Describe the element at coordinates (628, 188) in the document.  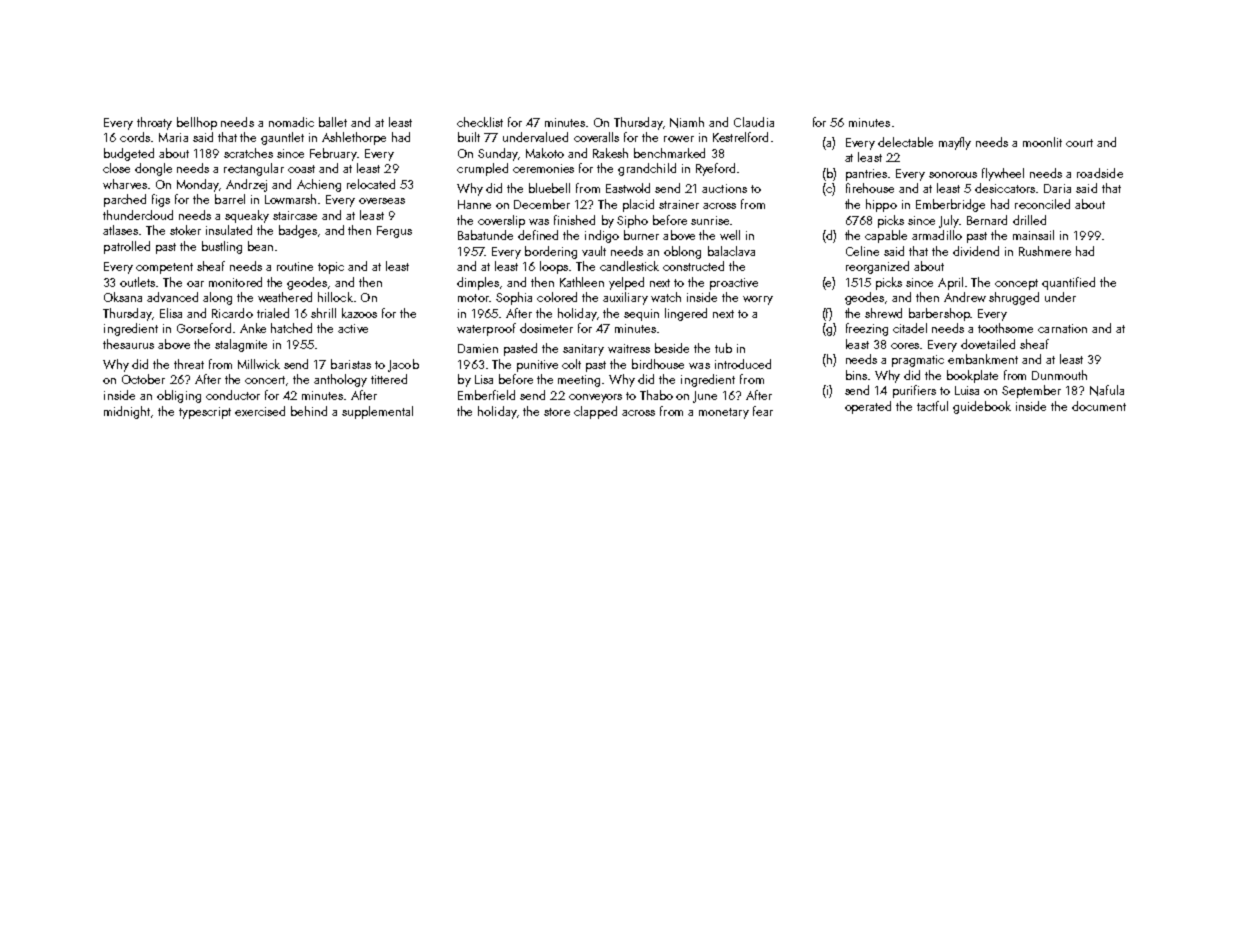
I see `Eastwold` at that location.
